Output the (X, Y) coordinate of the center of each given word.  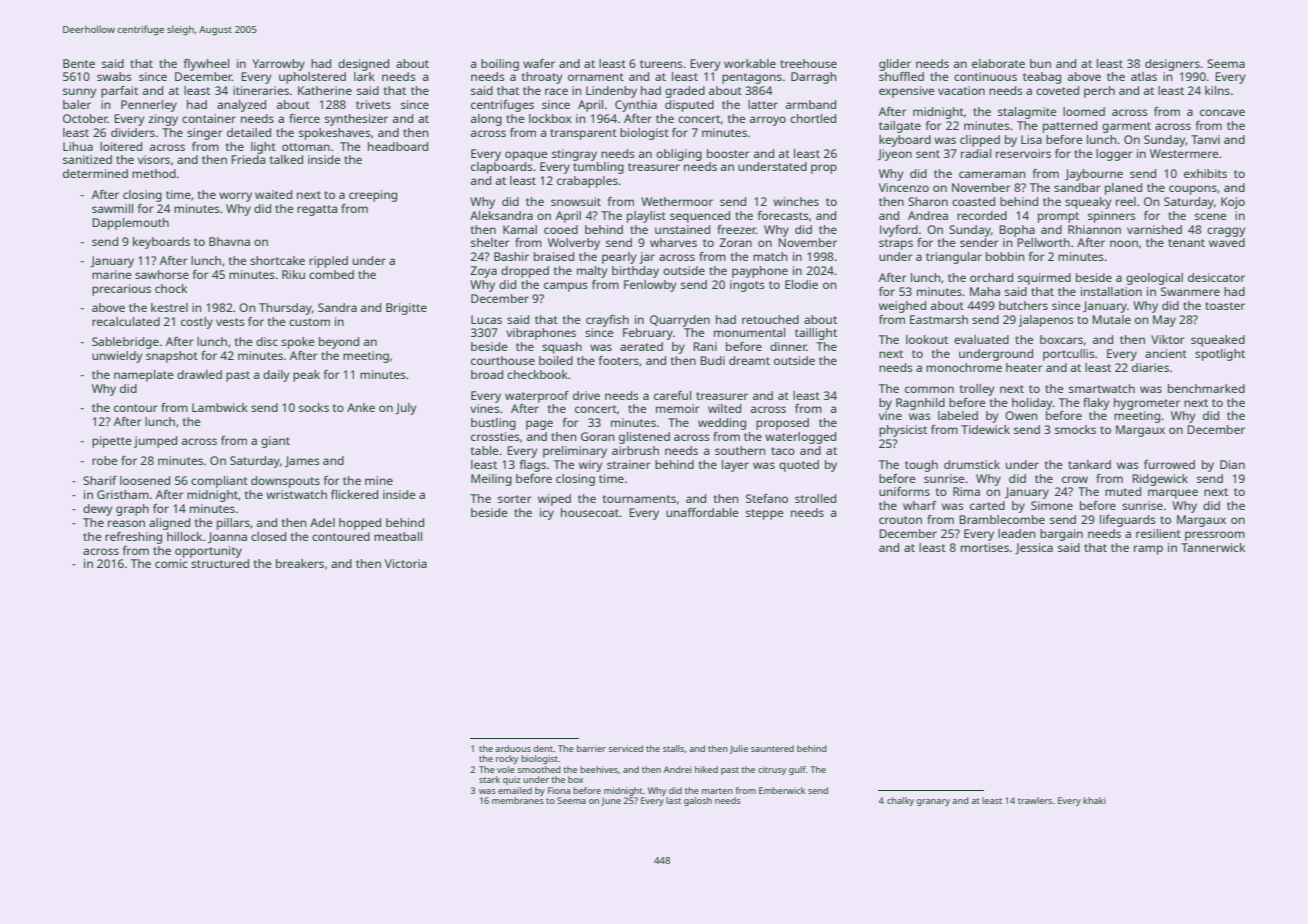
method (154, 173)
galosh (698, 801)
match (770, 256)
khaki (1094, 800)
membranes (518, 800)
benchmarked (1206, 388)
